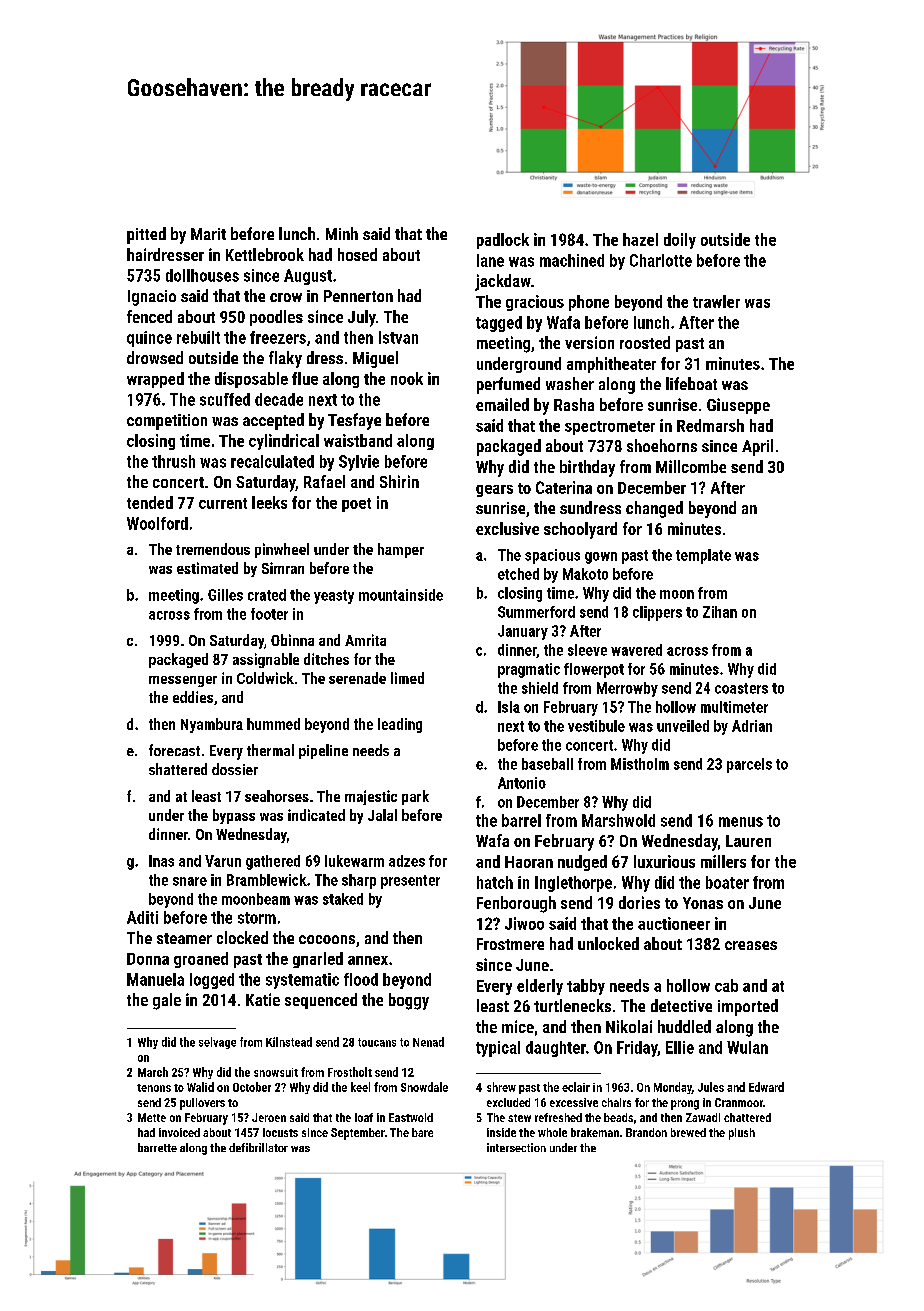 This image has height=1311, width=924. Describe the element at coordinates (183, 681) in the image. I see `messenger` at that location.
